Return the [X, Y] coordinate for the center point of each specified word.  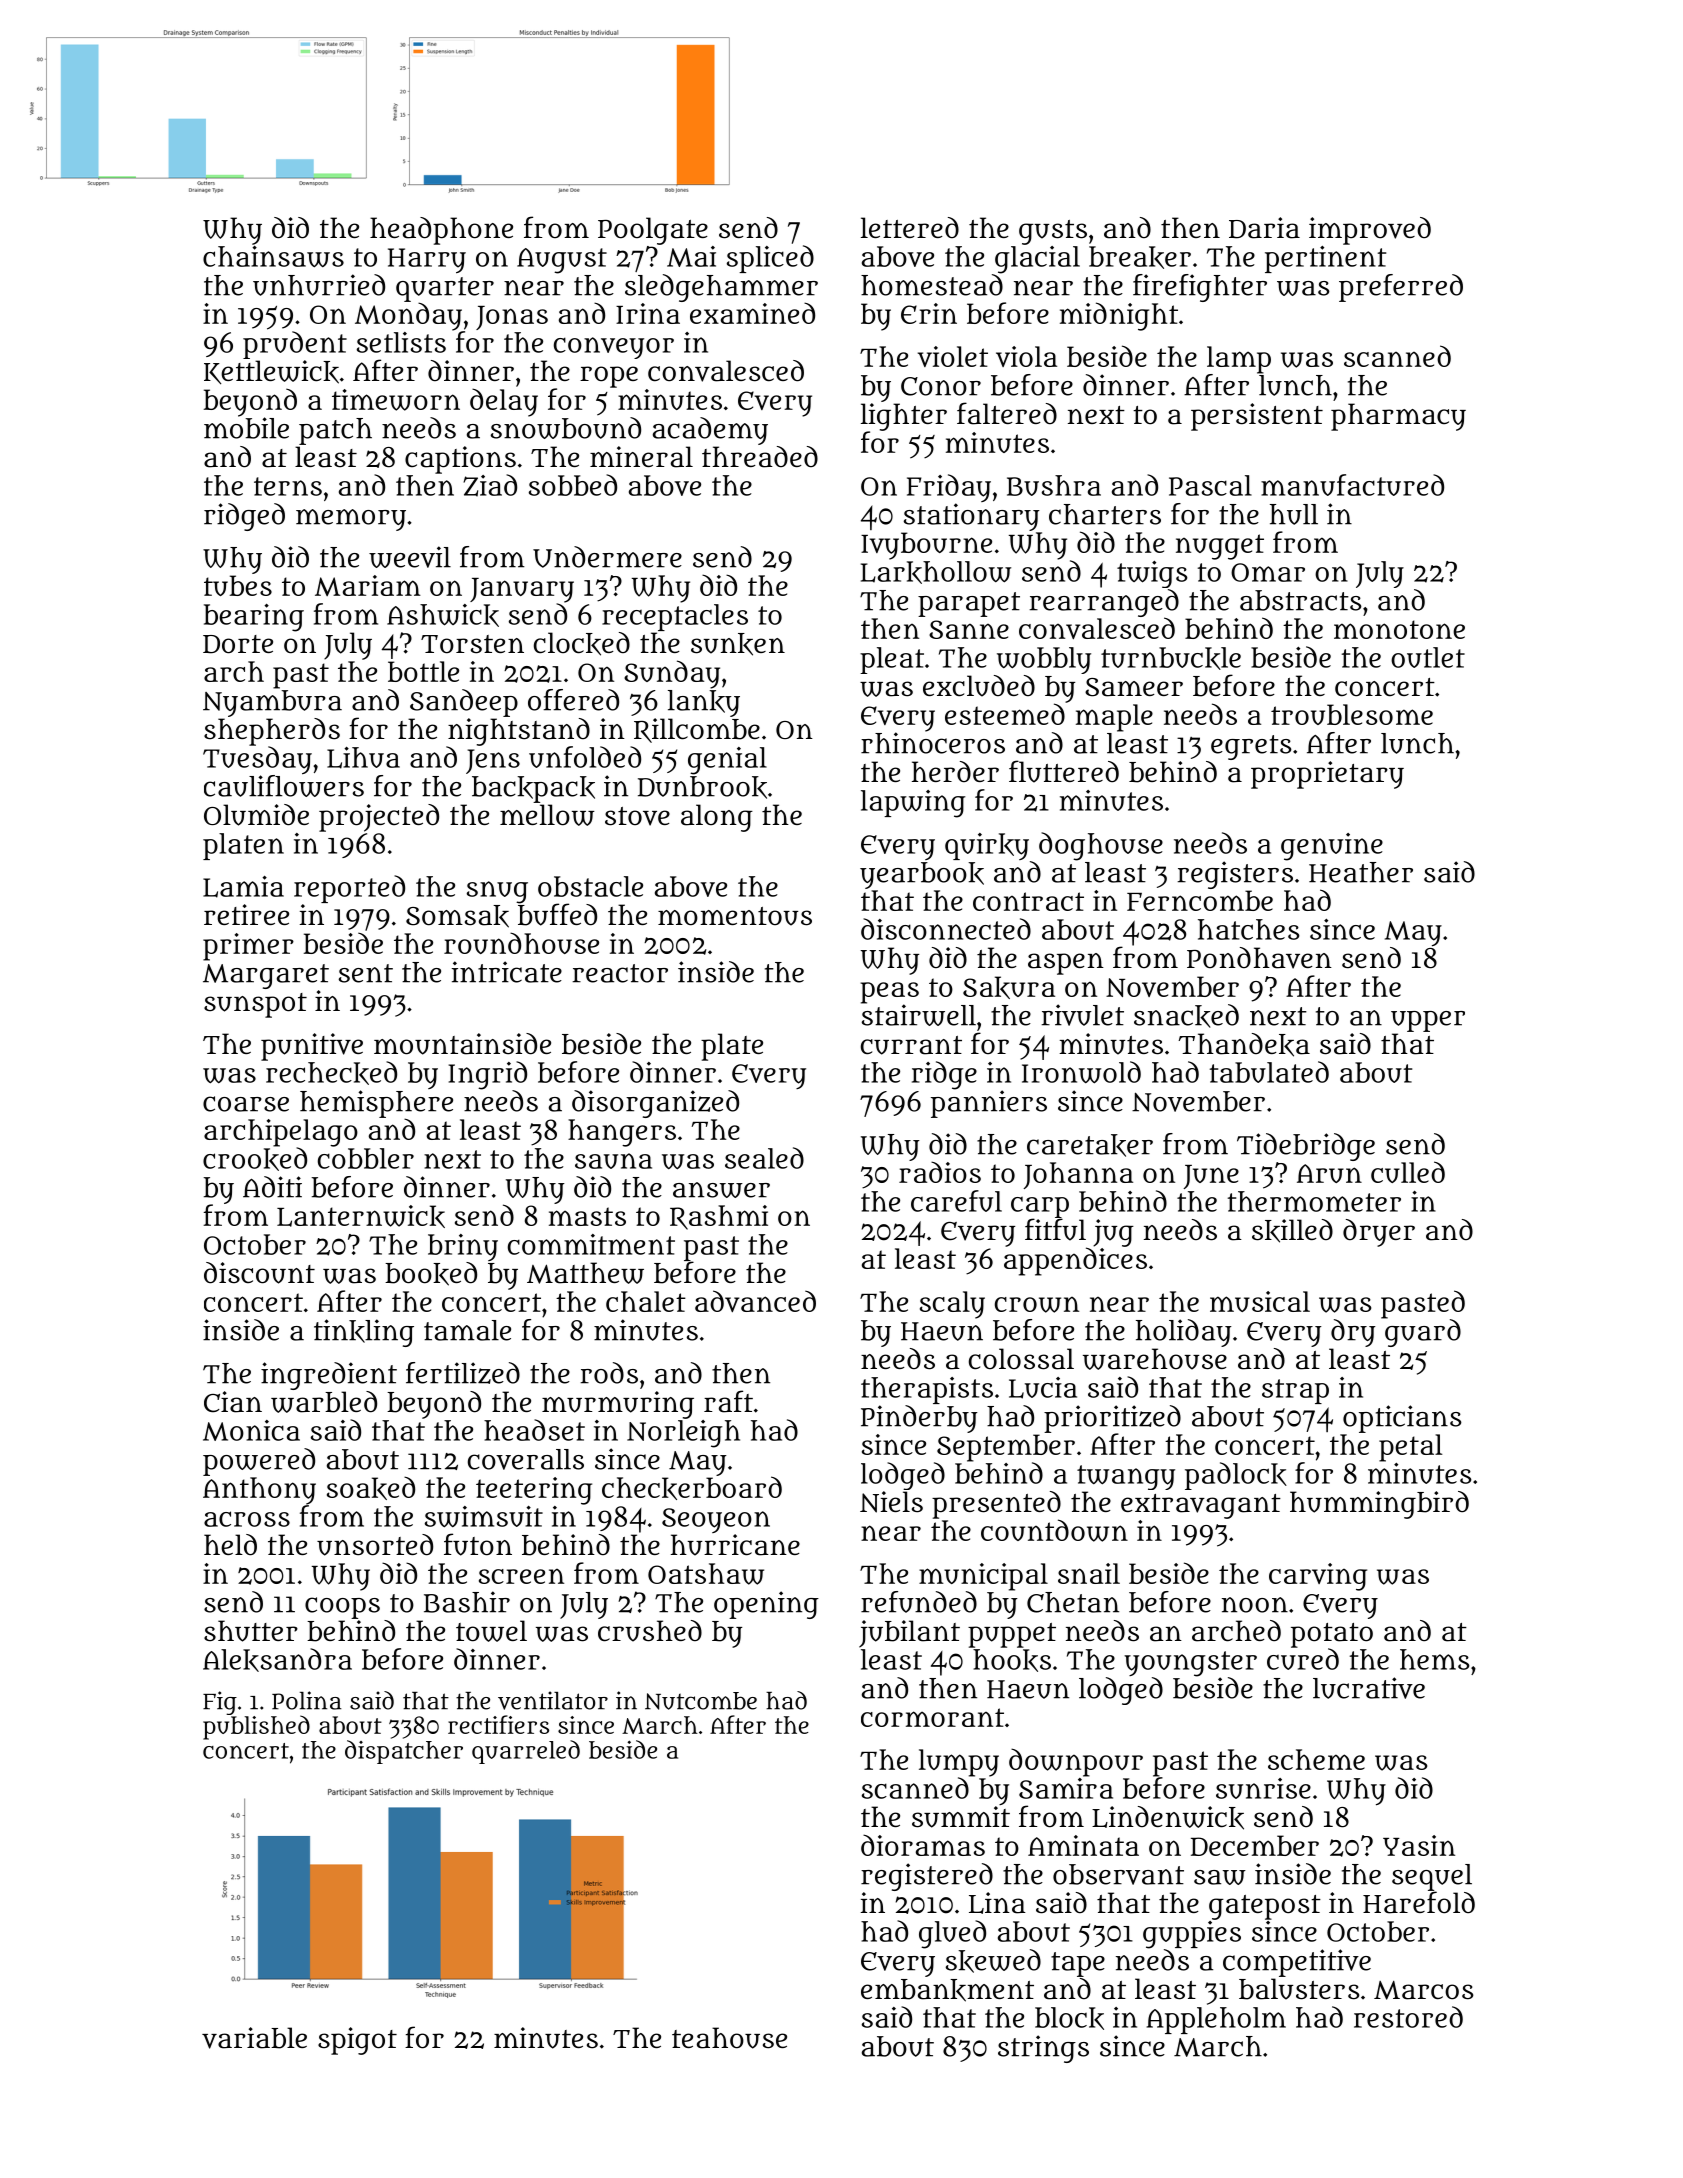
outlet [1428, 657]
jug [1113, 1233]
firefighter [1200, 288]
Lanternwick [361, 1216]
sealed [764, 1158]
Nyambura [272, 703]
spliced [770, 259]
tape [1078, 1964]
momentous [735, 916]
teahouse [729, 2038]
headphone [441, 231]
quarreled [526, 1752]
